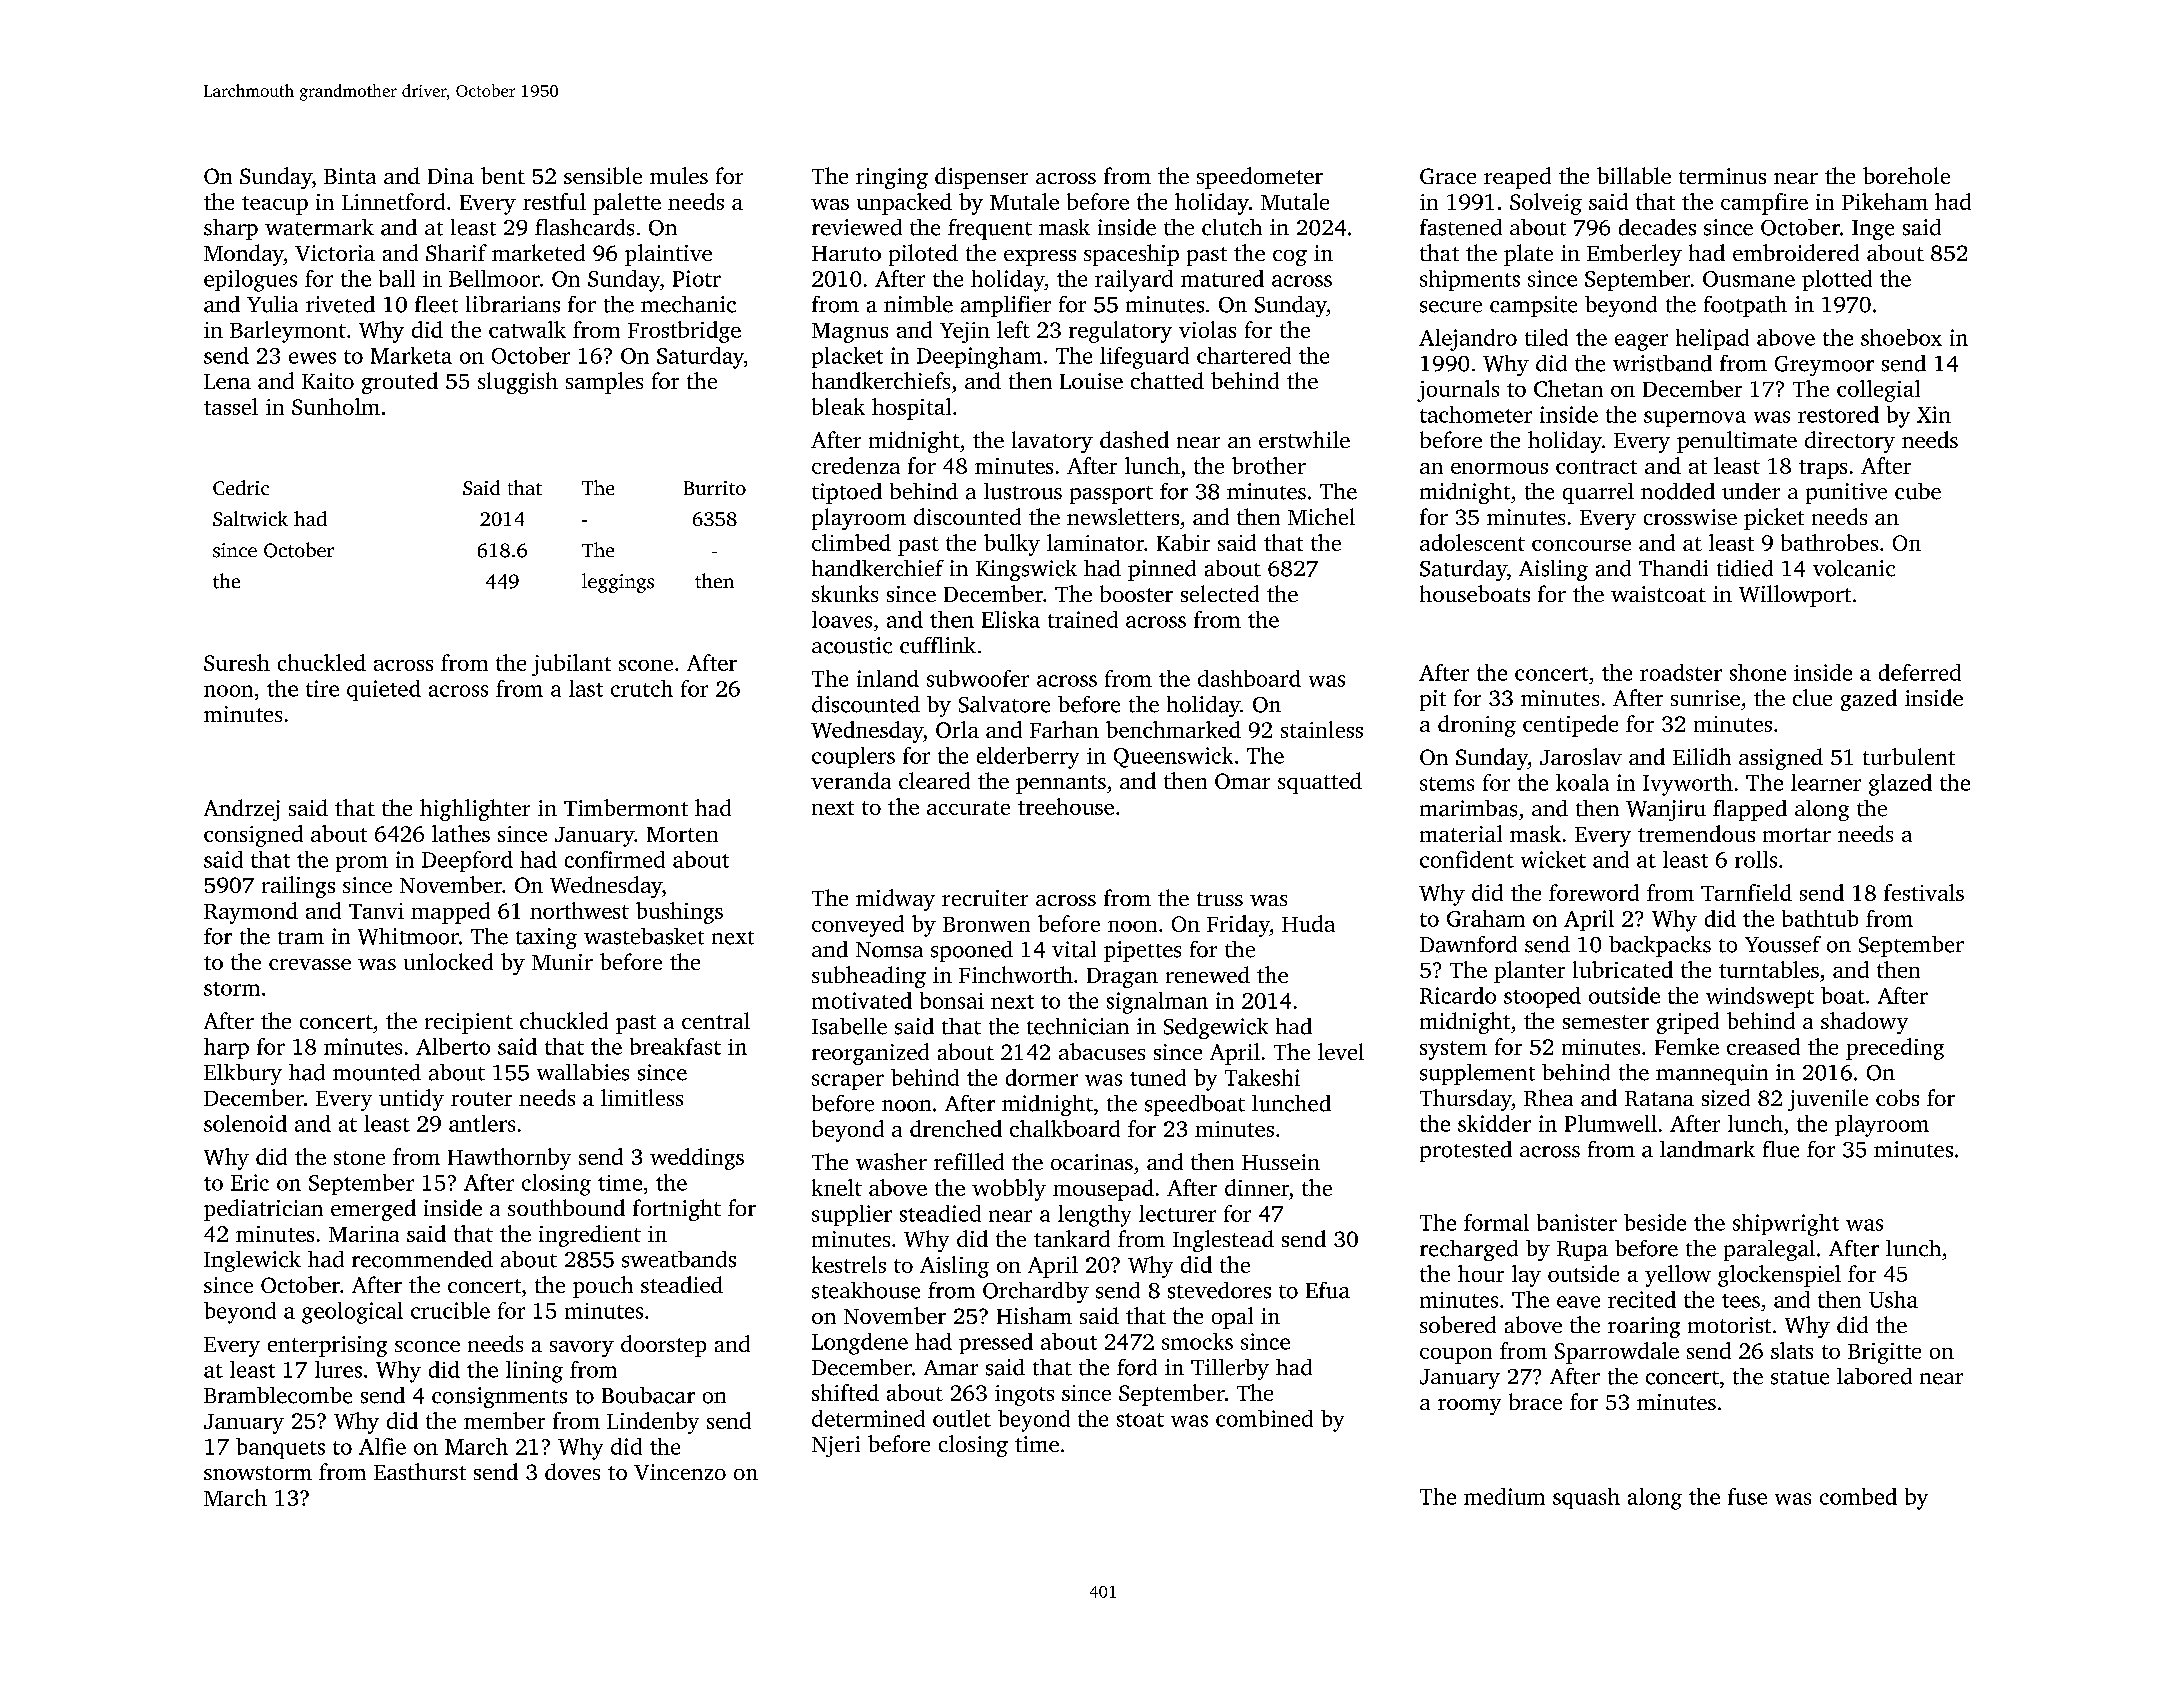 The width and height of the image is (2178, 1683). Describe the element at coordinates (1820, 918) in the image. I see `bathtub` at that location.
